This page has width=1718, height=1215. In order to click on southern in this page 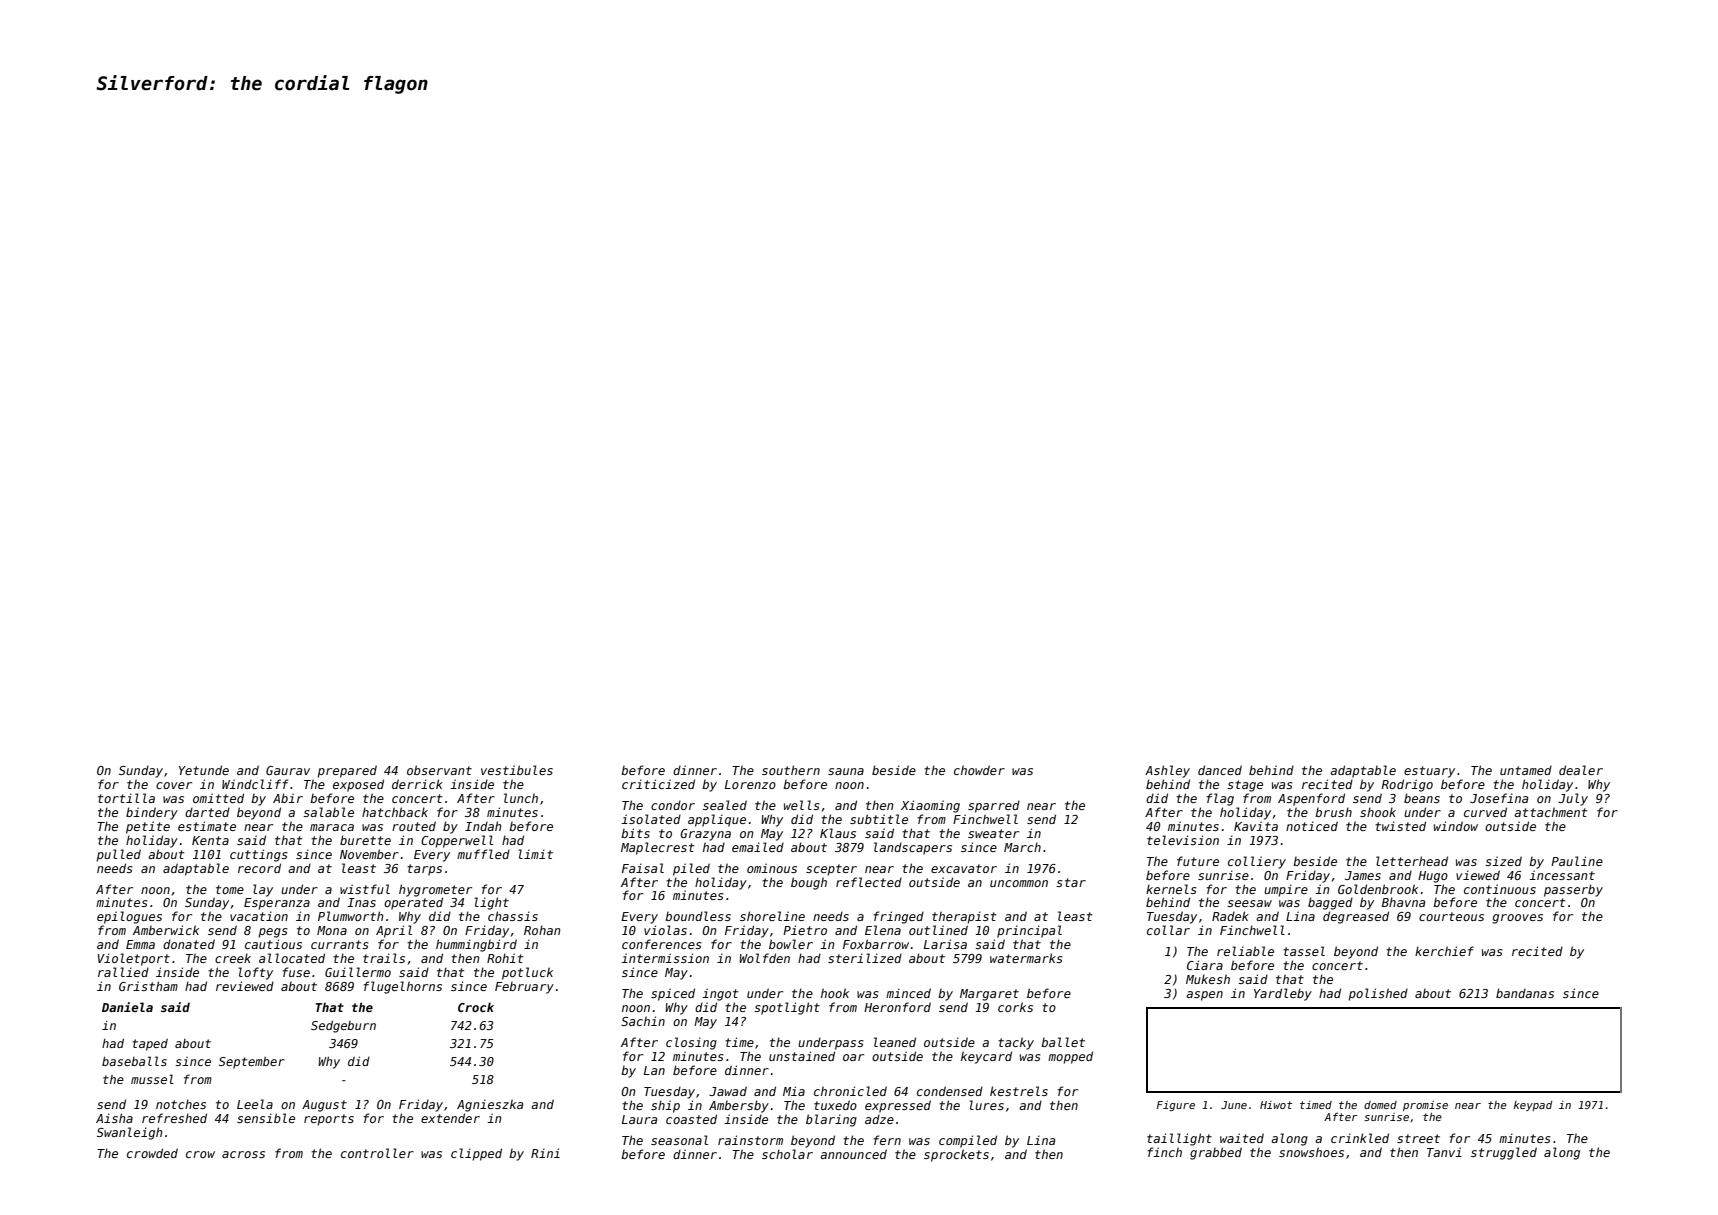, I will do `click(791, 770)`.
